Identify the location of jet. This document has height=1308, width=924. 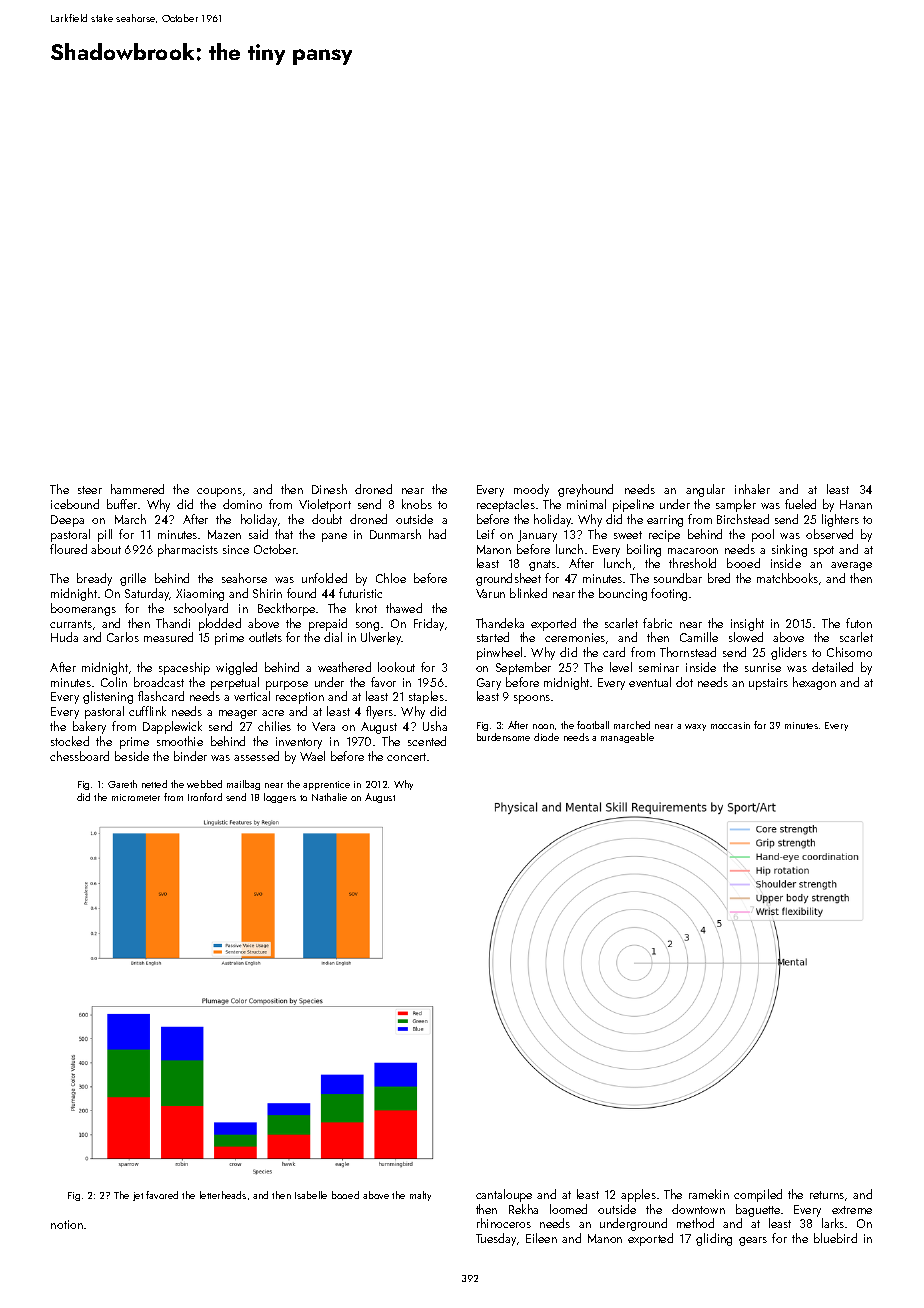
(138, 1196).
